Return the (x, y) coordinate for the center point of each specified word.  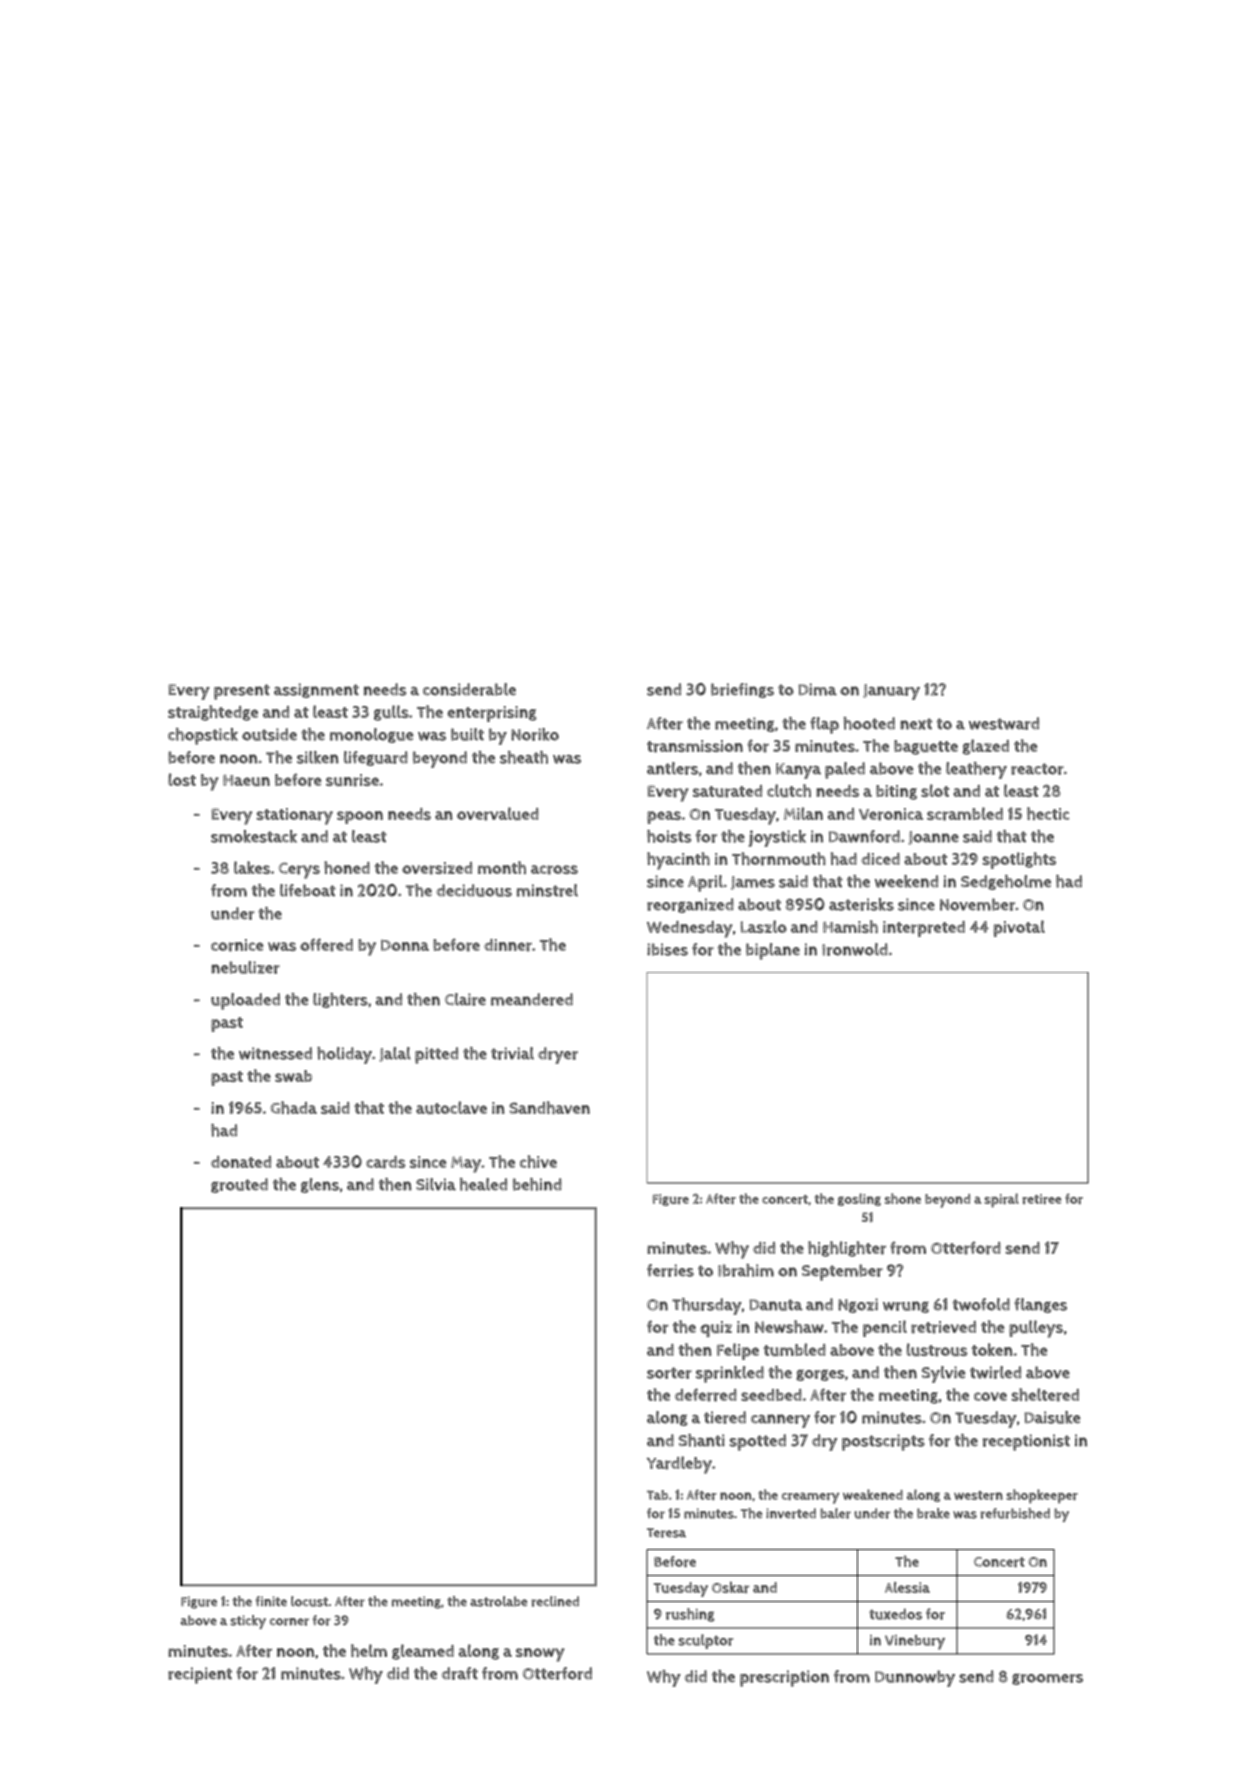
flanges (1040, 1305)
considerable (469, 689)
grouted (239, 1185)
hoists (669, 836)
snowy (540, 1655)
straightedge (213, 713)
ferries (670, 1270)
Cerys (299, 870)
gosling (859, 1199)
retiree (1042, 1199)
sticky (248, 1622)
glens (320, 1185)
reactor (1037, 769)
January (891, 692)
